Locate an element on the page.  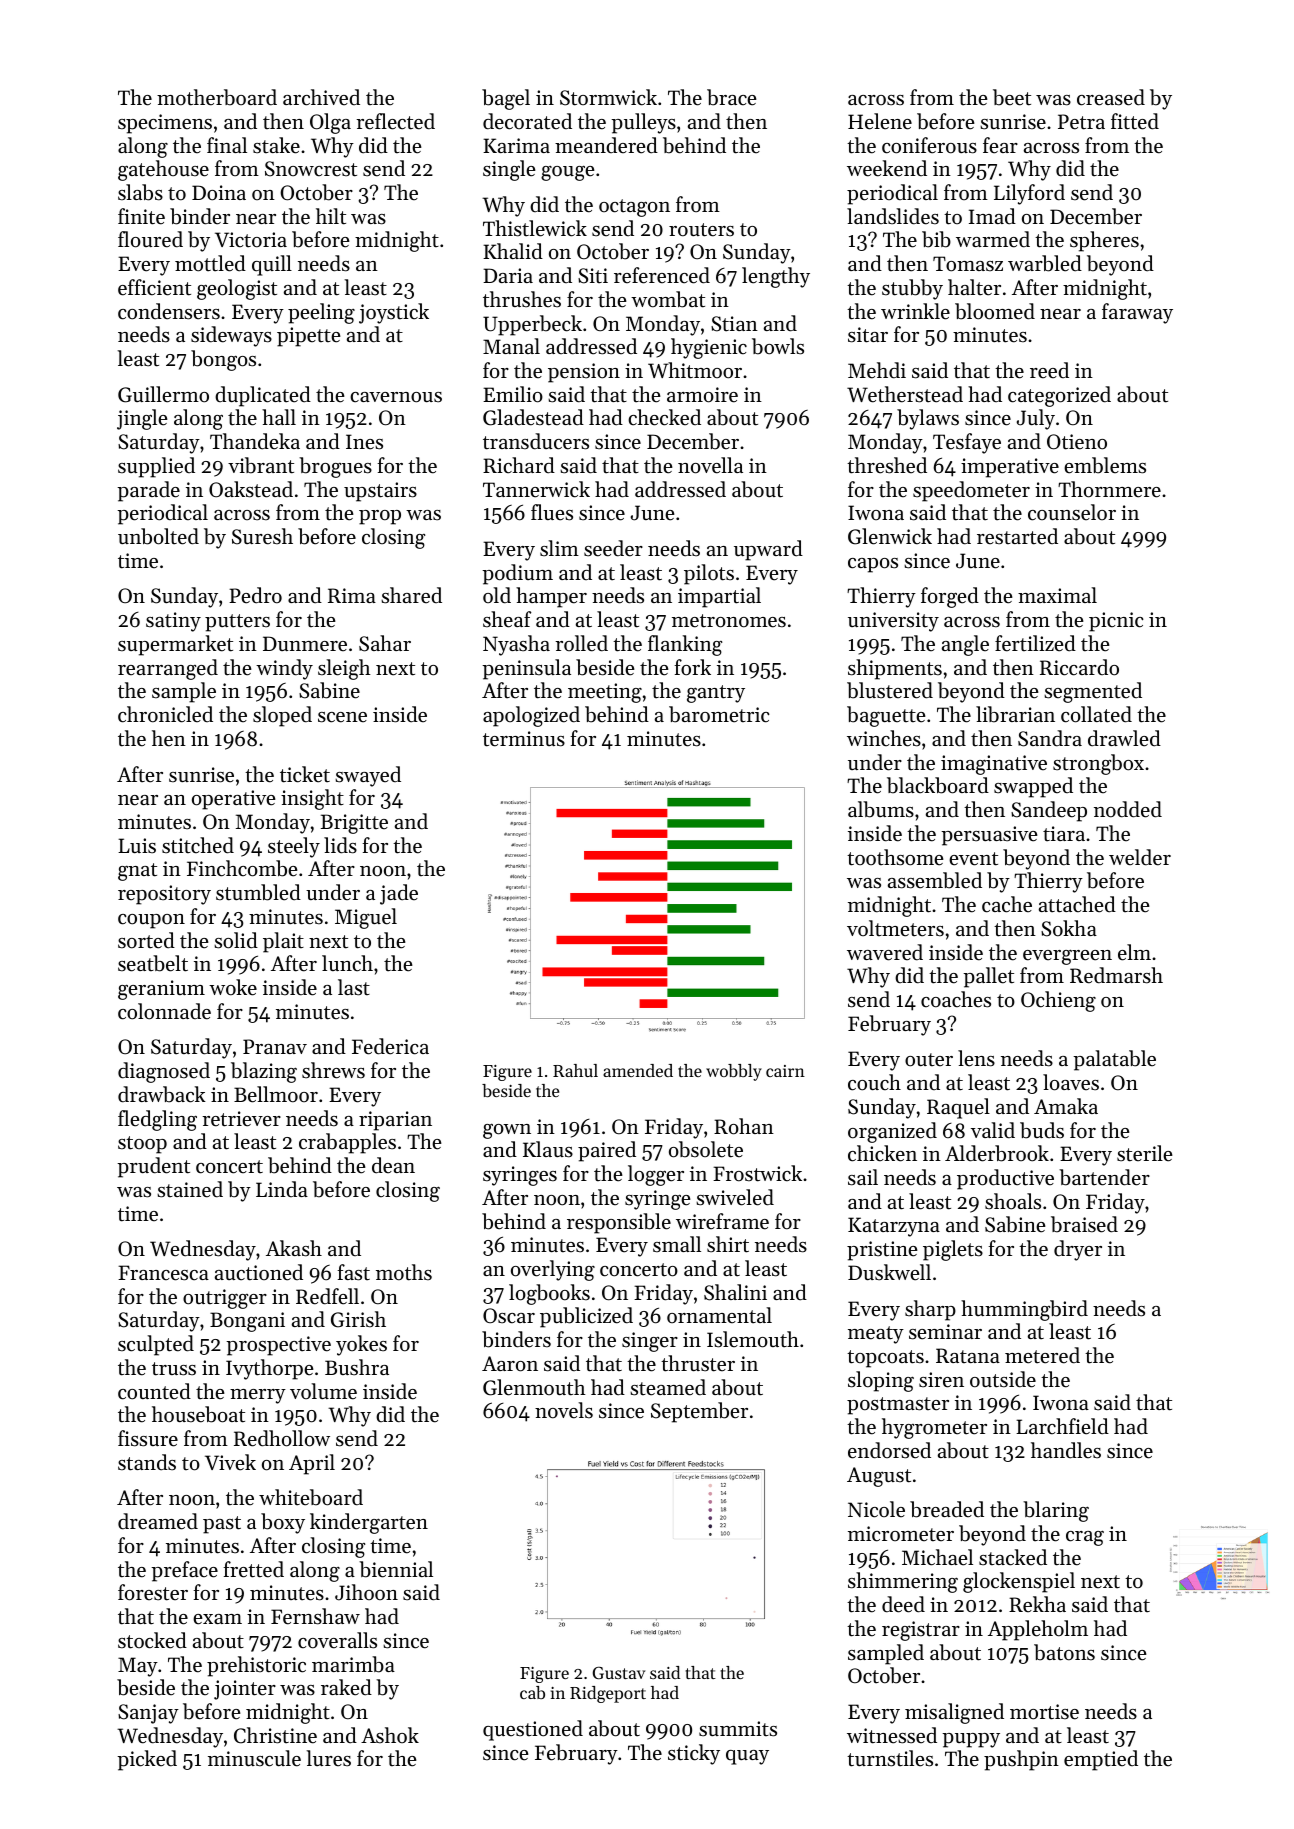
fledgling is located at coordinates (157, 1120).
